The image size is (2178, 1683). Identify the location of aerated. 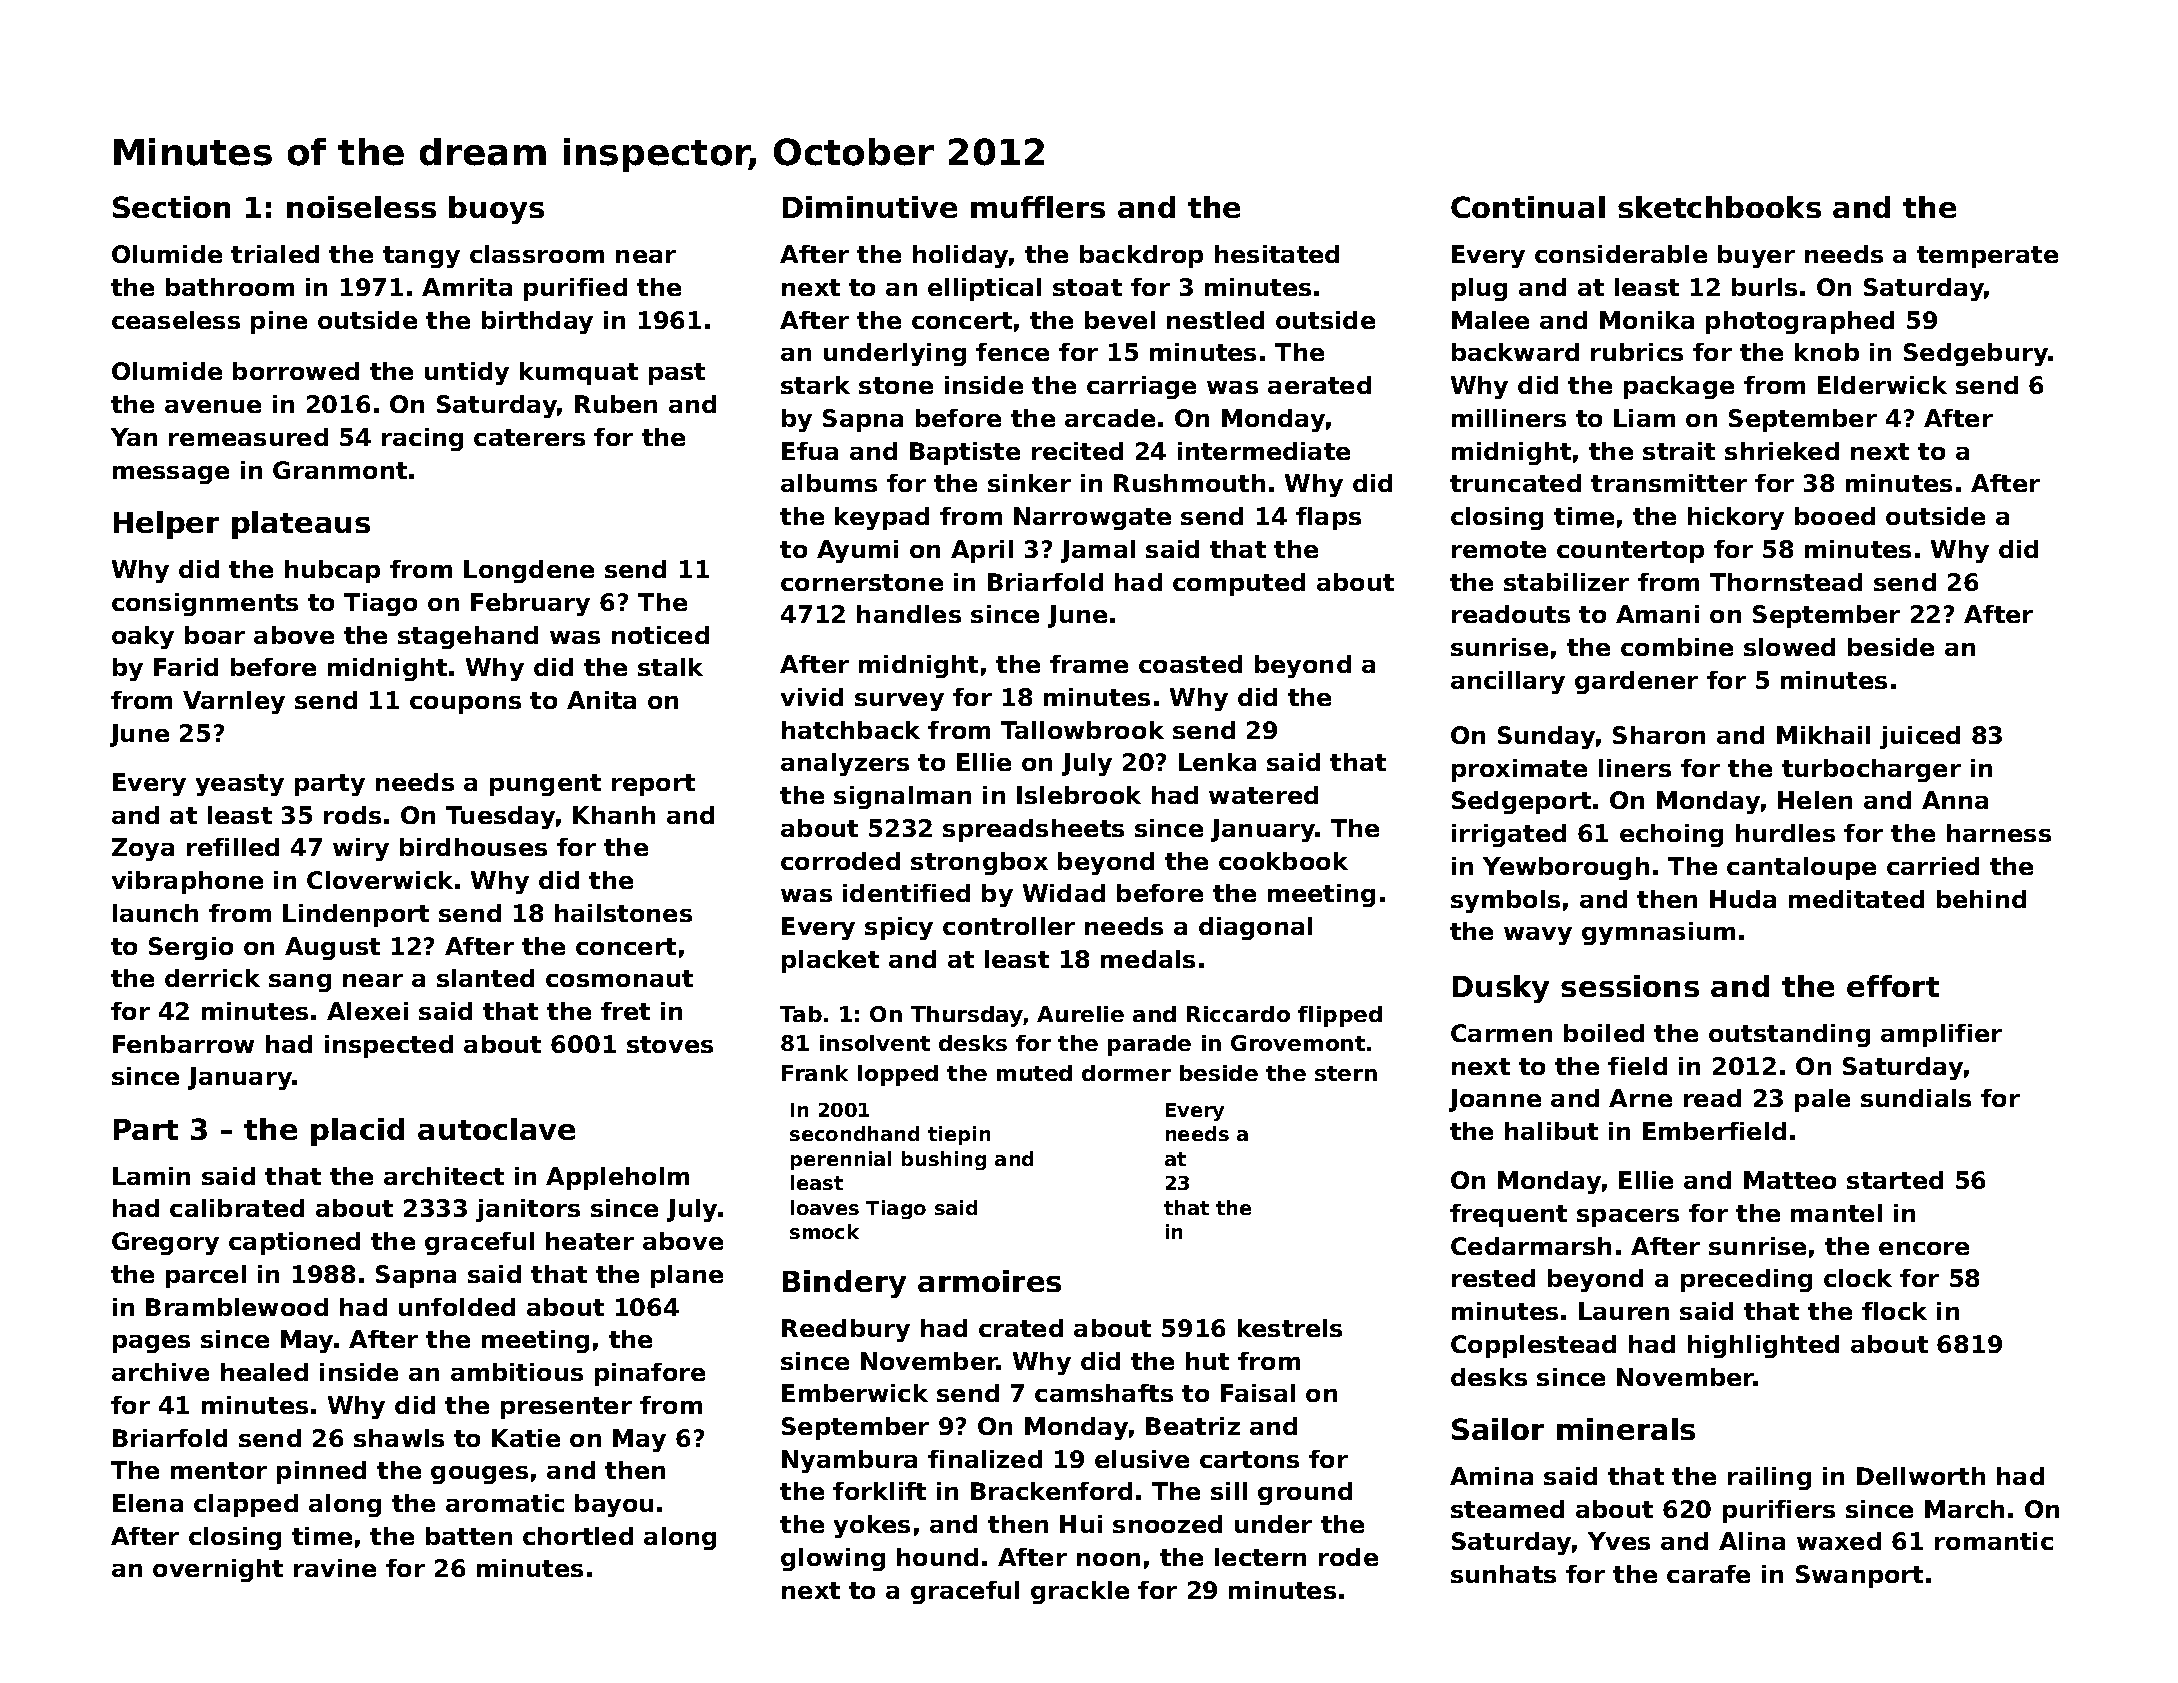
(1319, 385).
